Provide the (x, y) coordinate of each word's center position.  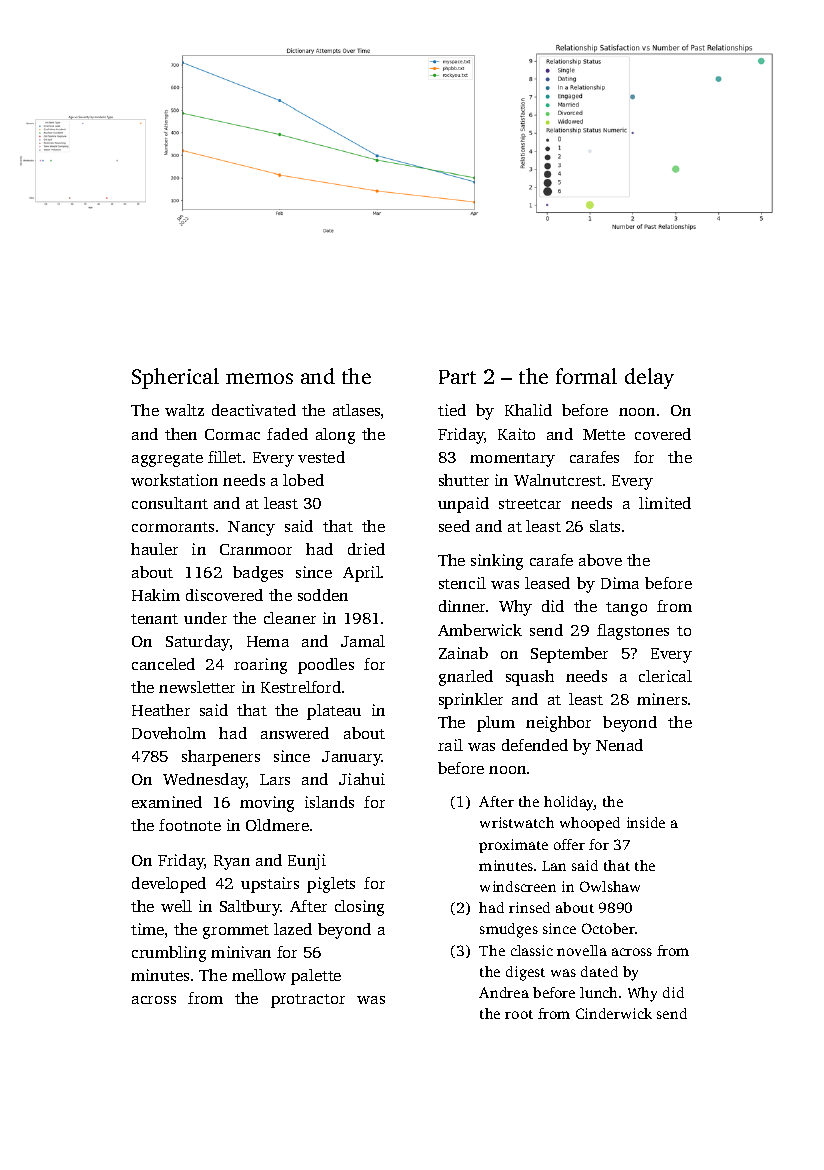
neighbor (558, 724)
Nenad (619, 745)
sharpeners (221, 758)
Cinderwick (614, 1013)
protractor (308, 1001)
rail (450, 745)
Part (457, 377)
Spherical (175, 378)
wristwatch (517, 822)
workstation (174, 480)
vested (321, 457)
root (519, 1014)
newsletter (197, 687)
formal (586, 376)
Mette (604, 434)
